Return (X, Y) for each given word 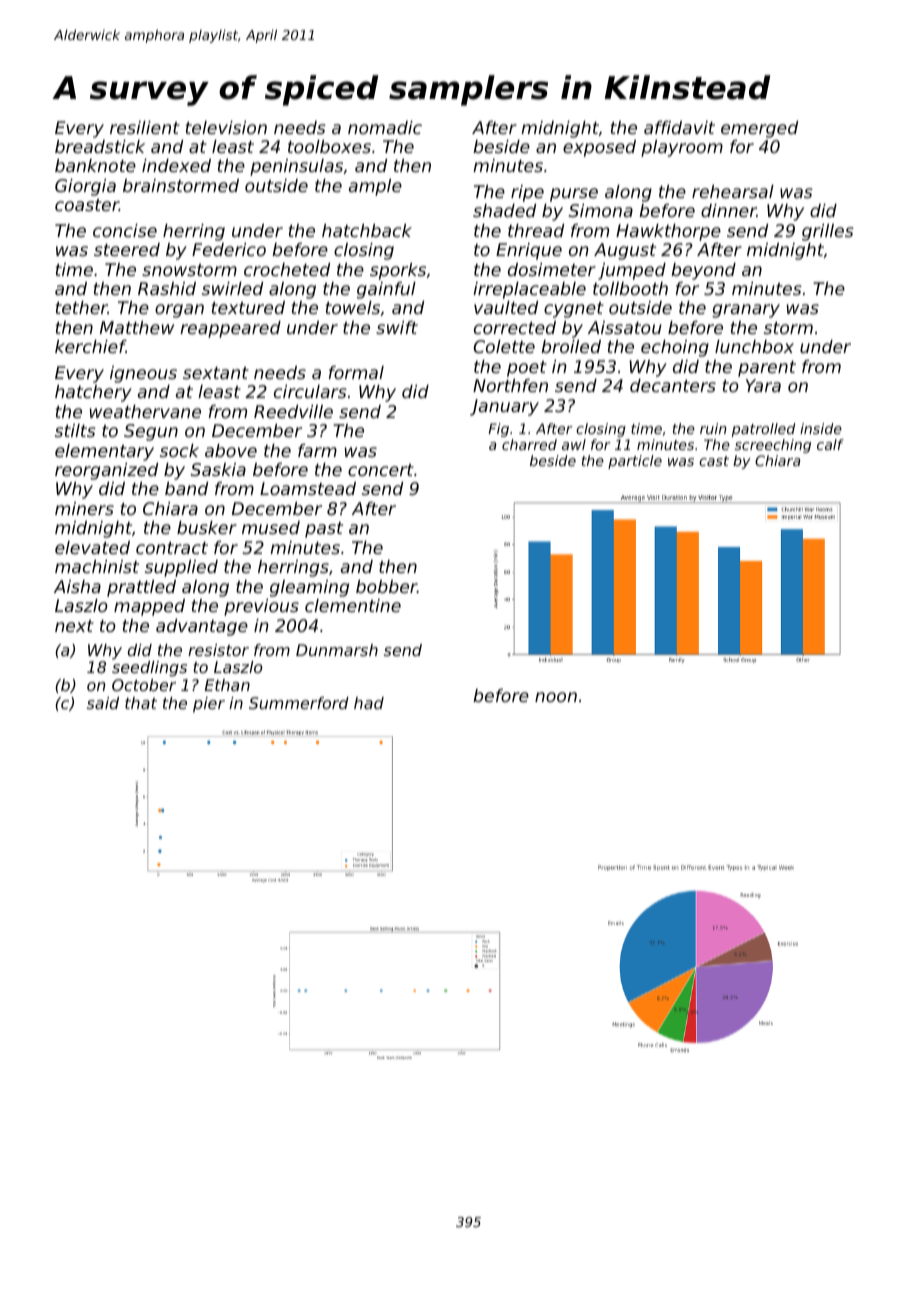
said (103, 703)
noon (556, 697)
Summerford (299, 703)
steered (127, 249)
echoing (675, 348)
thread (536, 230)
